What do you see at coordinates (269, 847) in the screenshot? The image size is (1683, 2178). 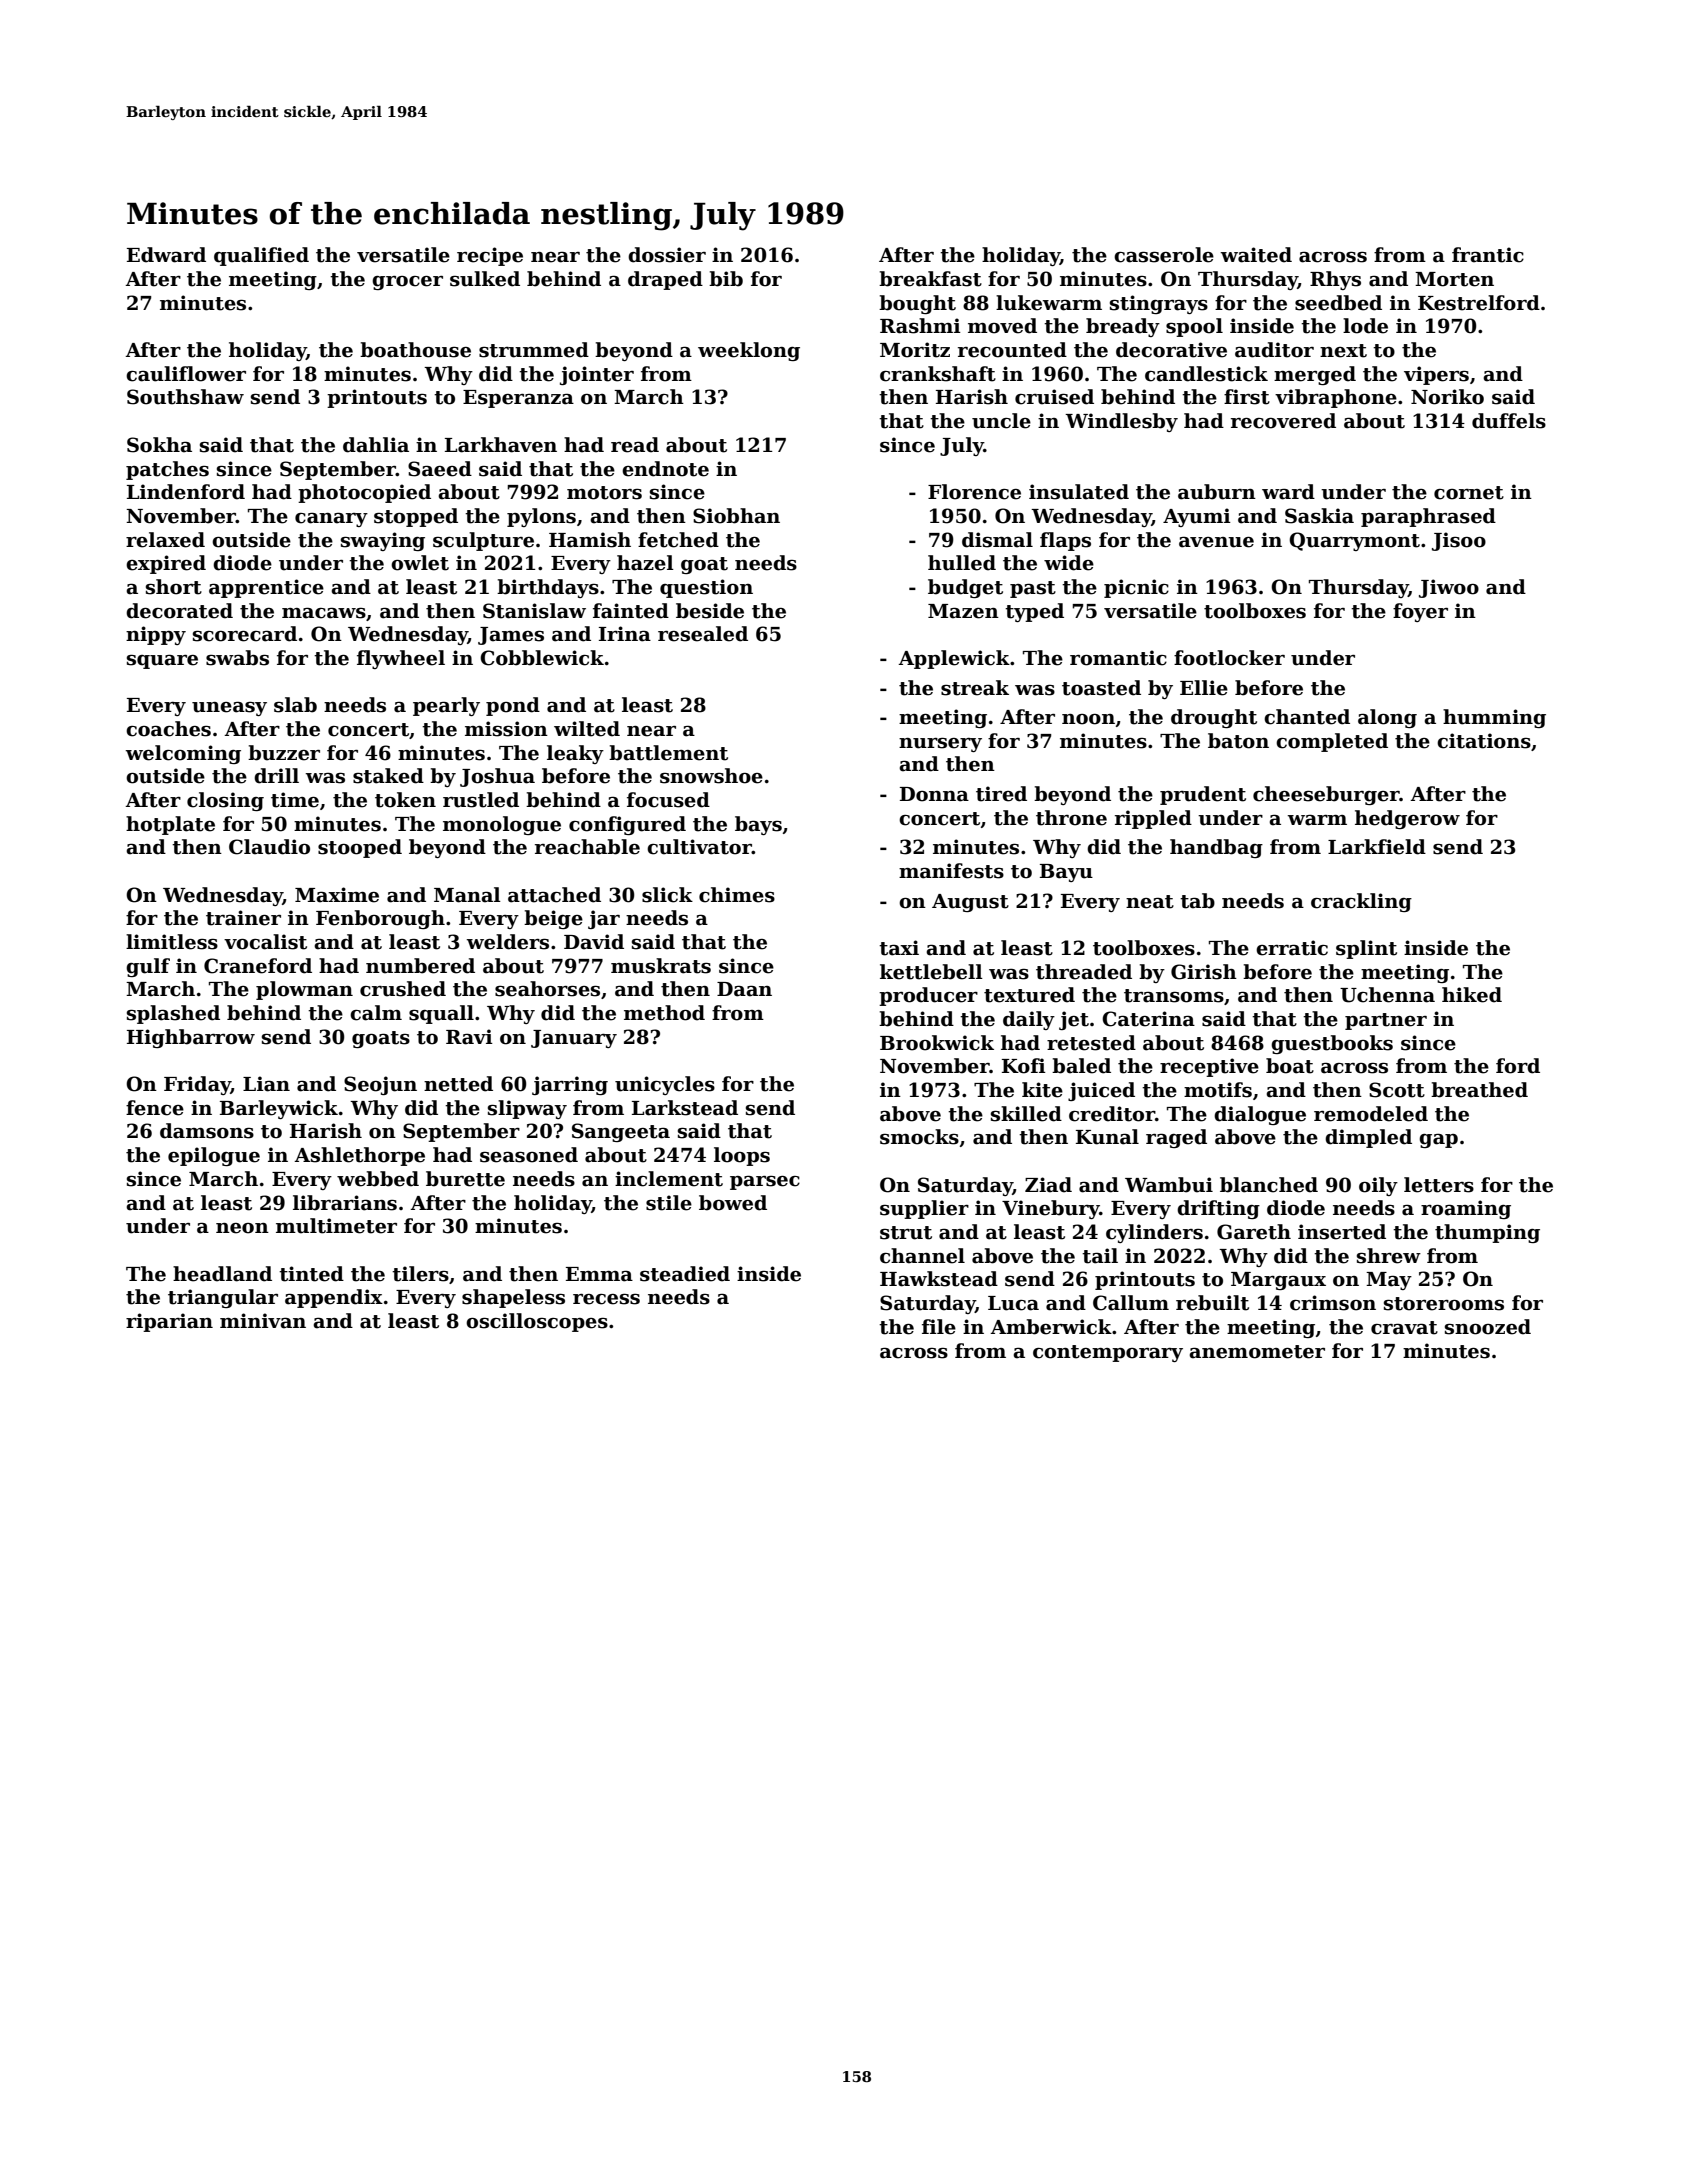 I see `Claudio` at bounding box center [269, 847].
